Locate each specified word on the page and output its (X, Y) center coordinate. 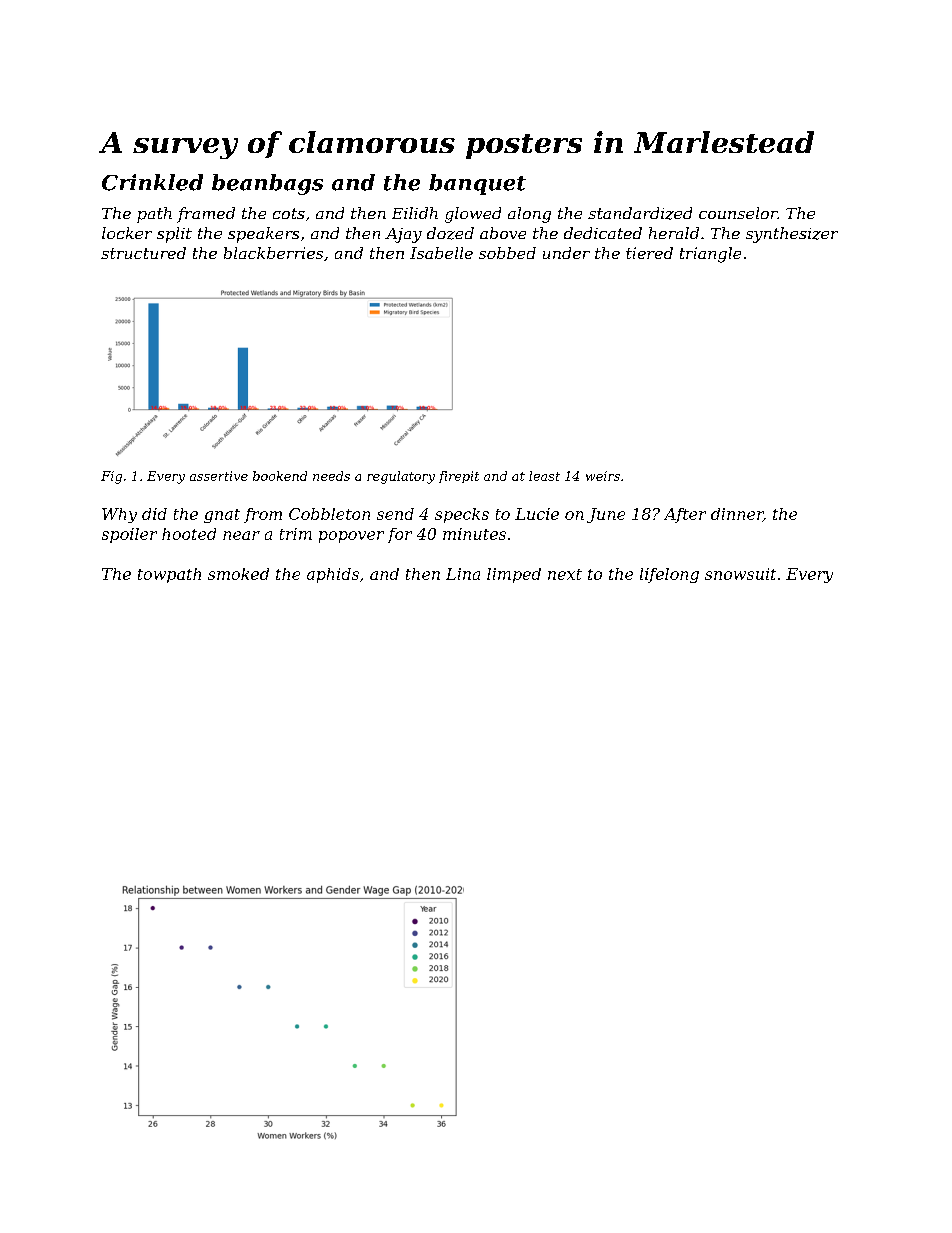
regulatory (401, 477)
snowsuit (740, 574)
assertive (219, 476)
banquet (477, 184)
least (544, 476)
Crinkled (152, 182)
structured (143, 253)
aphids (333, 575)
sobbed (507, 253)
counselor (738, 213)
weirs (603, 476)
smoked (238, 574)
